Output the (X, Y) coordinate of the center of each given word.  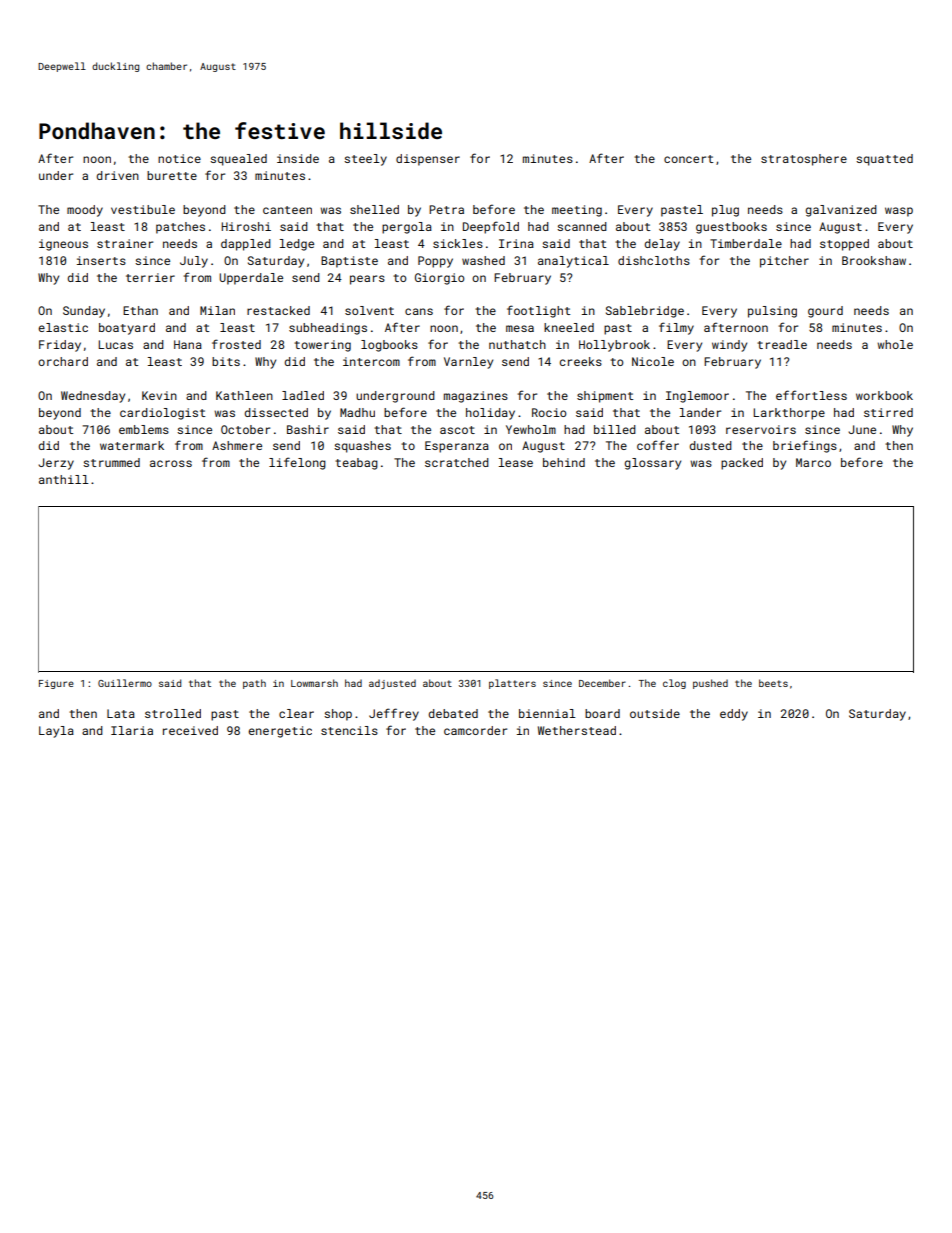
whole (895, 344)
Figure (56, 684)
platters (512, 684)
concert (688, 159)
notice (179, 158)
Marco (813, 462)
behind (564, 462)
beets (773, 683)
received (190, 730)
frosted (236, 344)
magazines (476, 397)
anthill (64, 479)
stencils (349, 730)
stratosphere (804, 160)
